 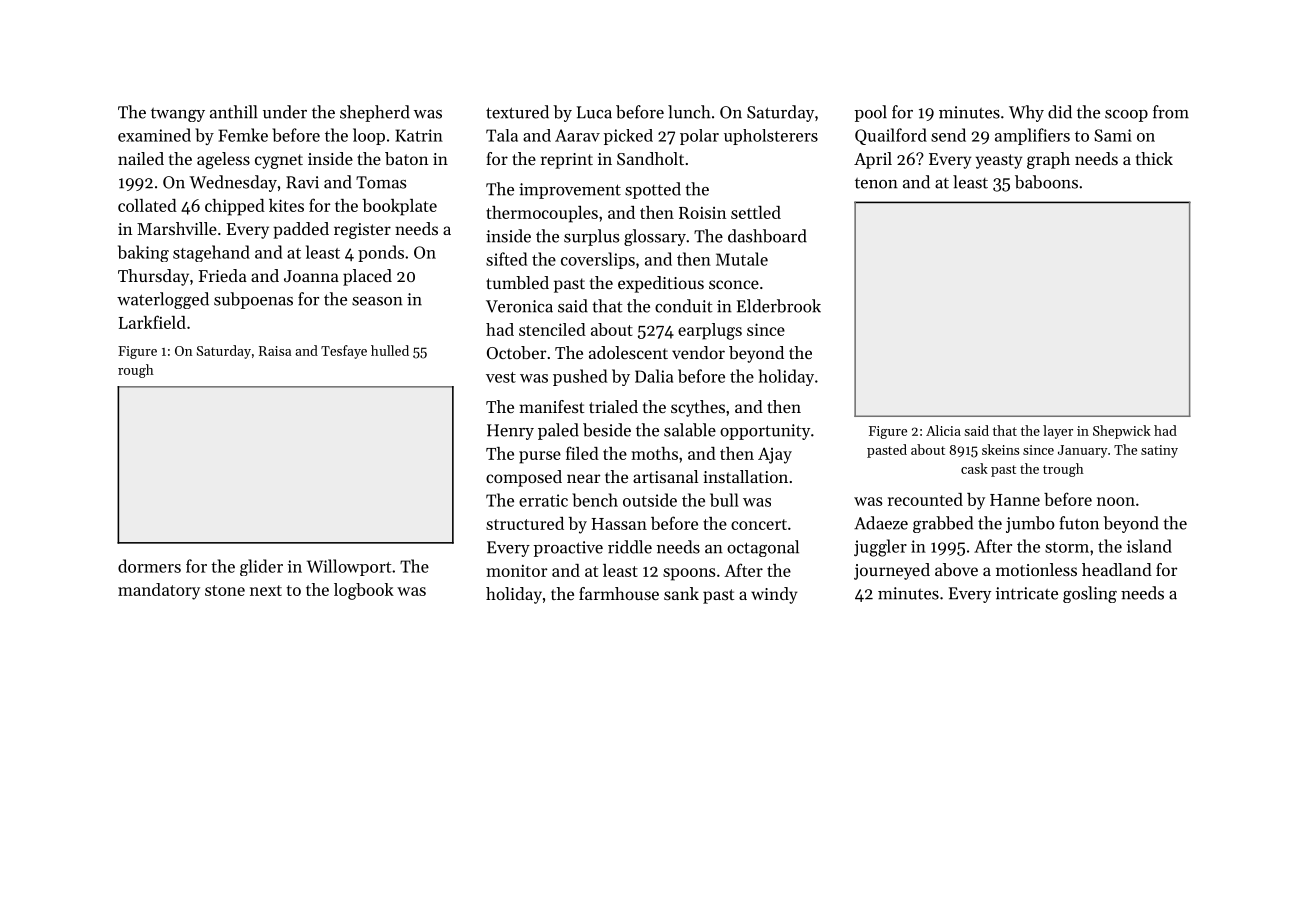 I want to click on Elderbrook, so click(x=779, y=306).
